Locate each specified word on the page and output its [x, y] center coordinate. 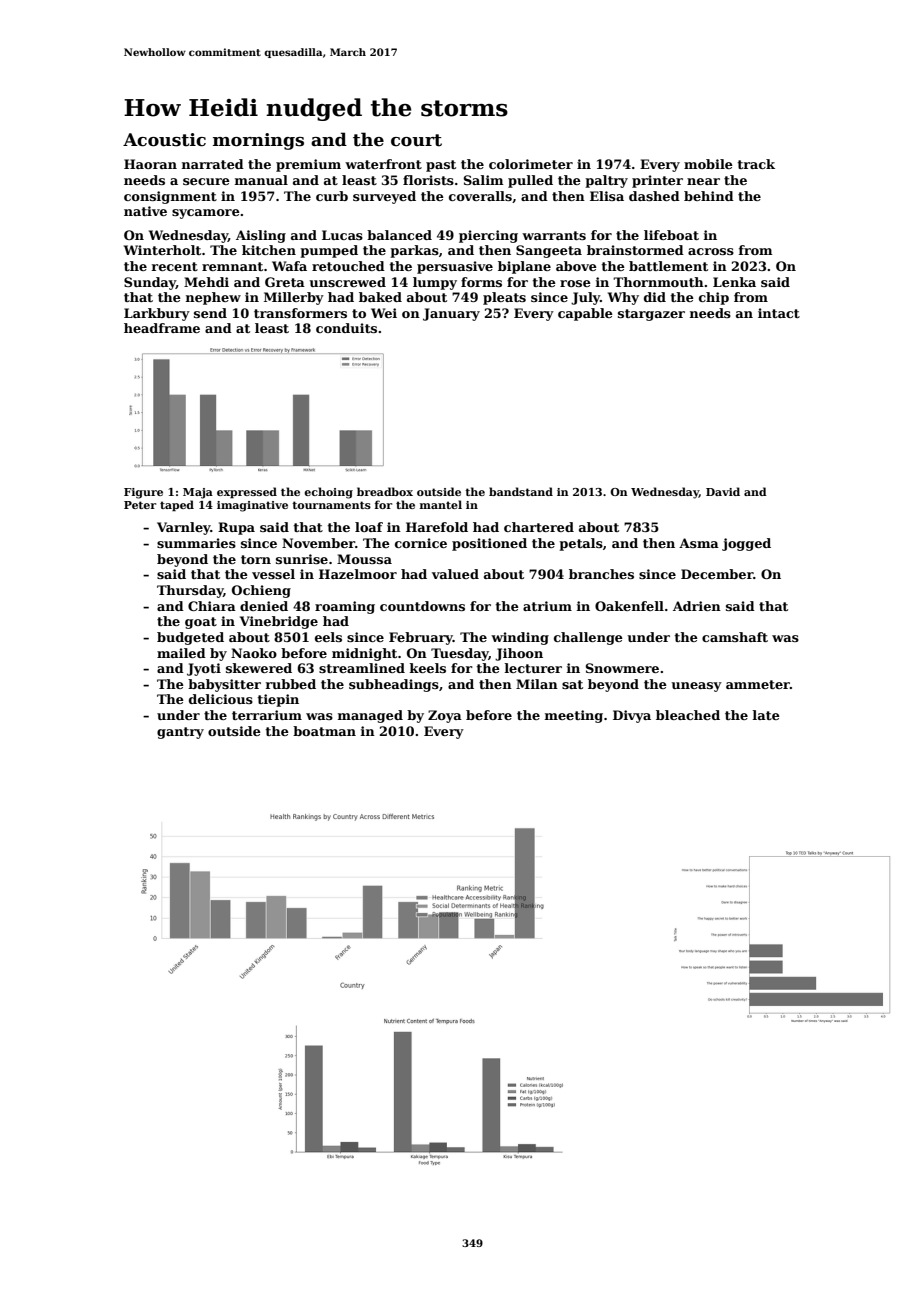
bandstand [521, 491]
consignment [170, 197]
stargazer [651, 315]
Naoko [254, 653]
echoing [328, 493]
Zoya [445, 716]
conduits [346, 328]
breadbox [385, 491]
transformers [300, 313]
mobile [708, 164]
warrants [554, 235]
